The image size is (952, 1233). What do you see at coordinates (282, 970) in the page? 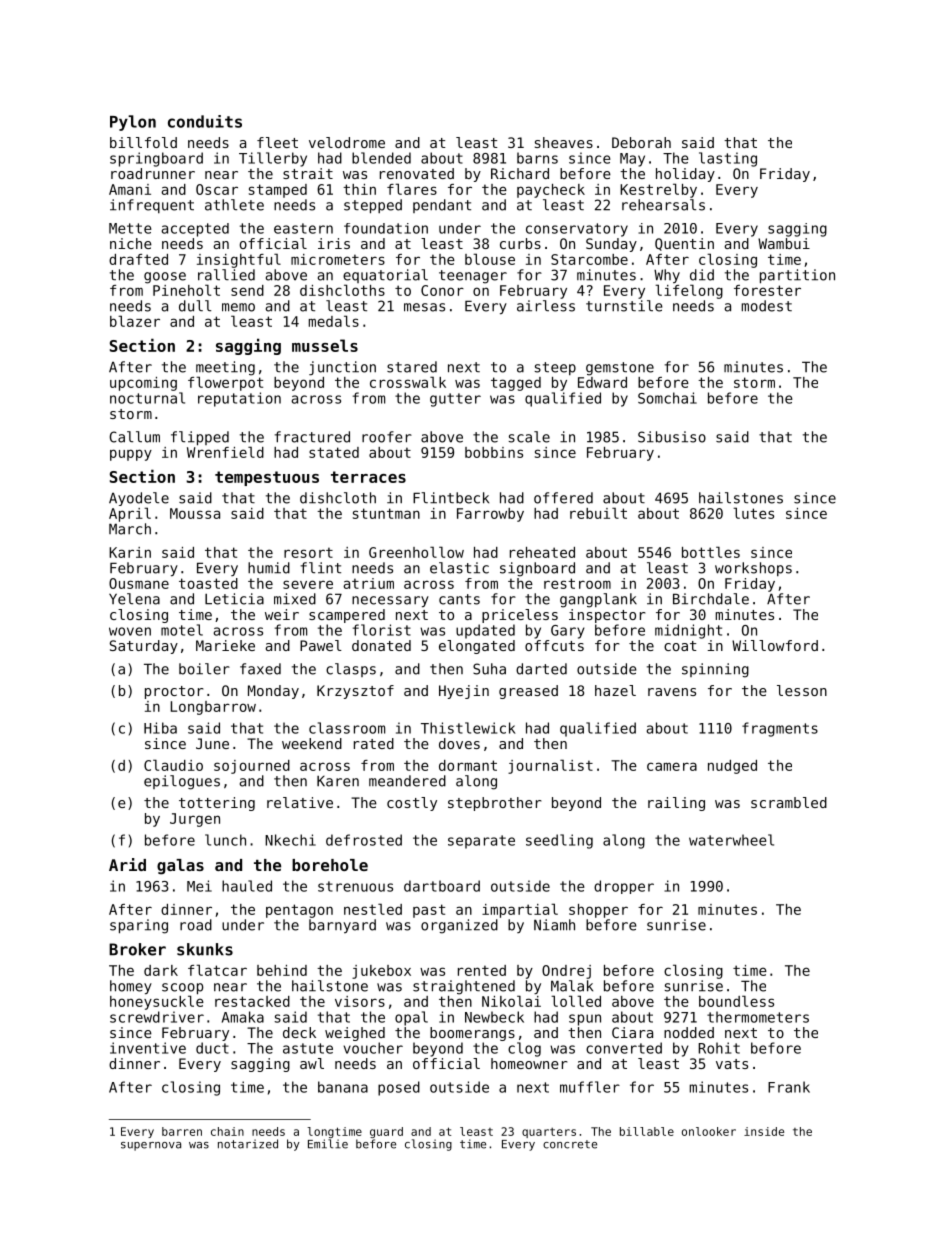
I see `behind` at bounding box center [282, 970].
